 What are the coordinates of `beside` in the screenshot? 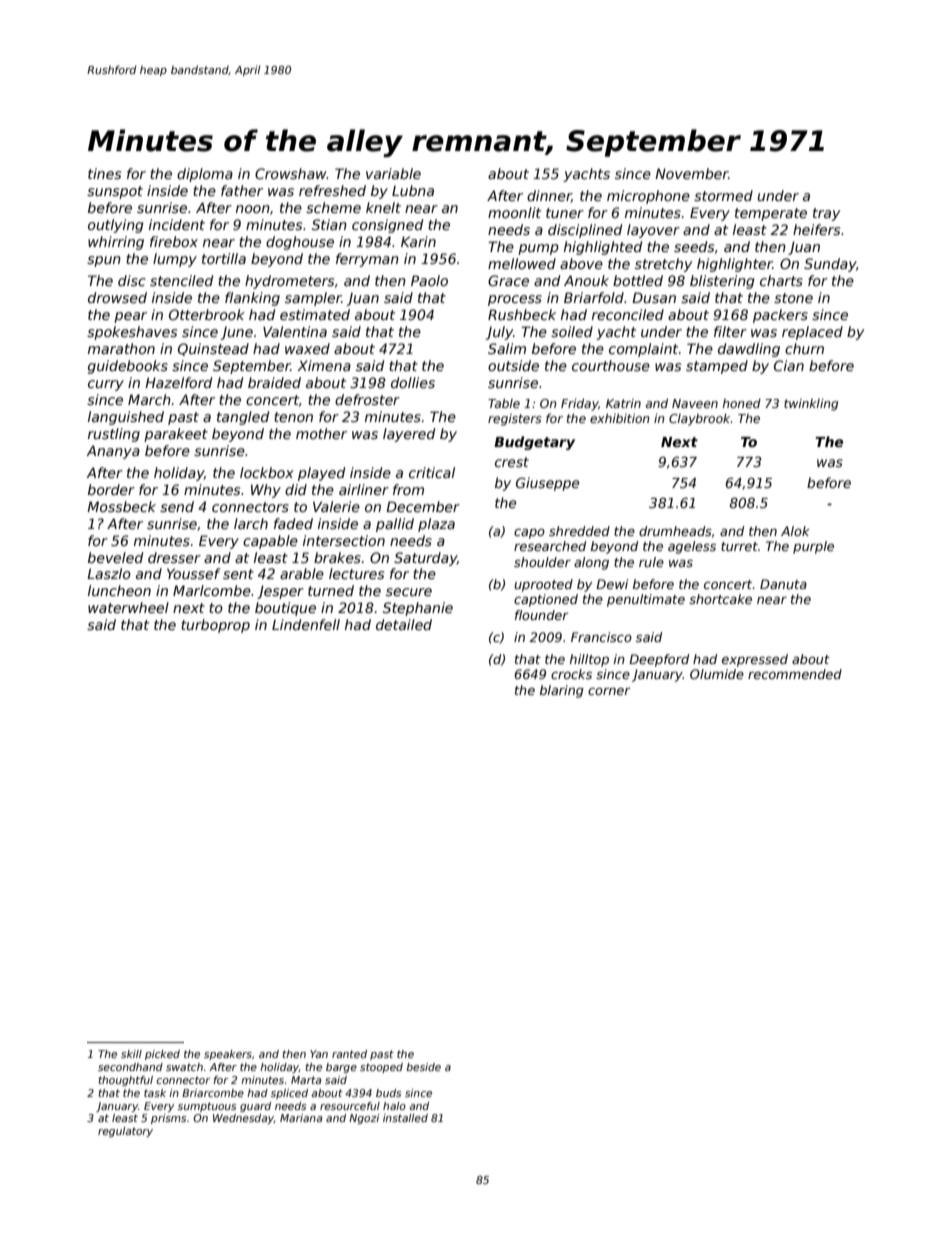 It's located at (423, 1067).
